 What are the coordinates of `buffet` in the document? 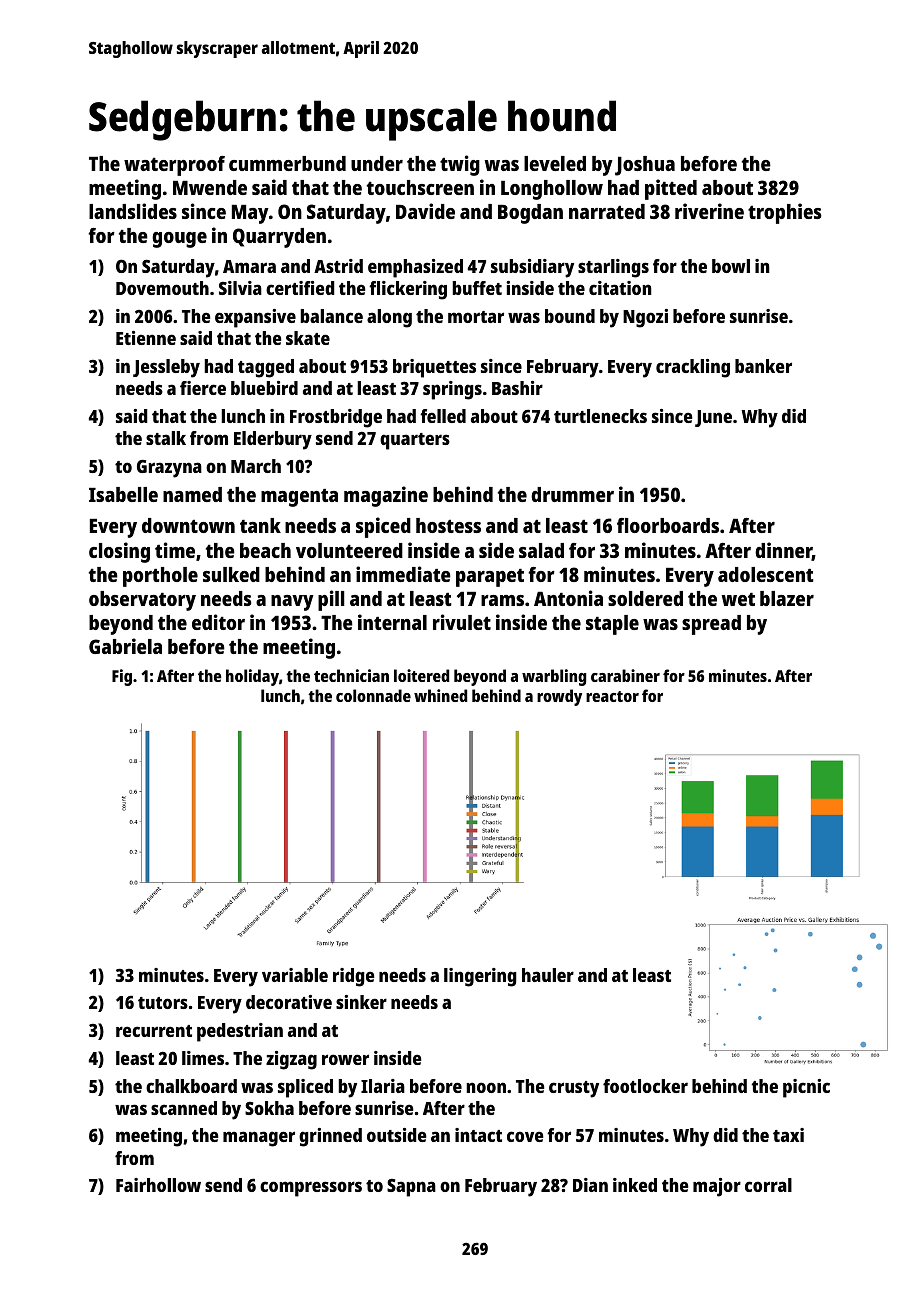 It's located at (477, 288).
